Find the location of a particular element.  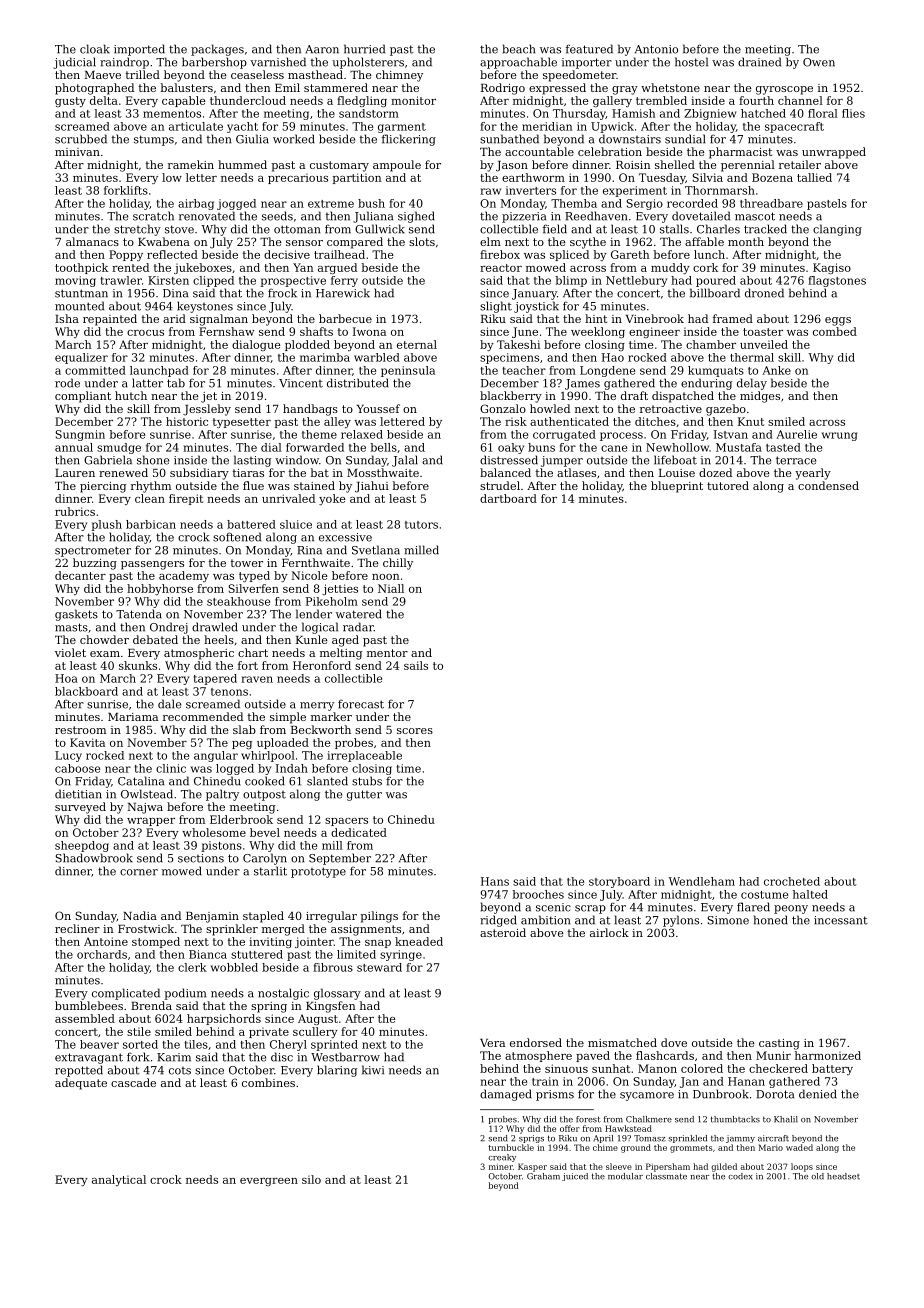

Hoa is located at coordinates (66, 678).
